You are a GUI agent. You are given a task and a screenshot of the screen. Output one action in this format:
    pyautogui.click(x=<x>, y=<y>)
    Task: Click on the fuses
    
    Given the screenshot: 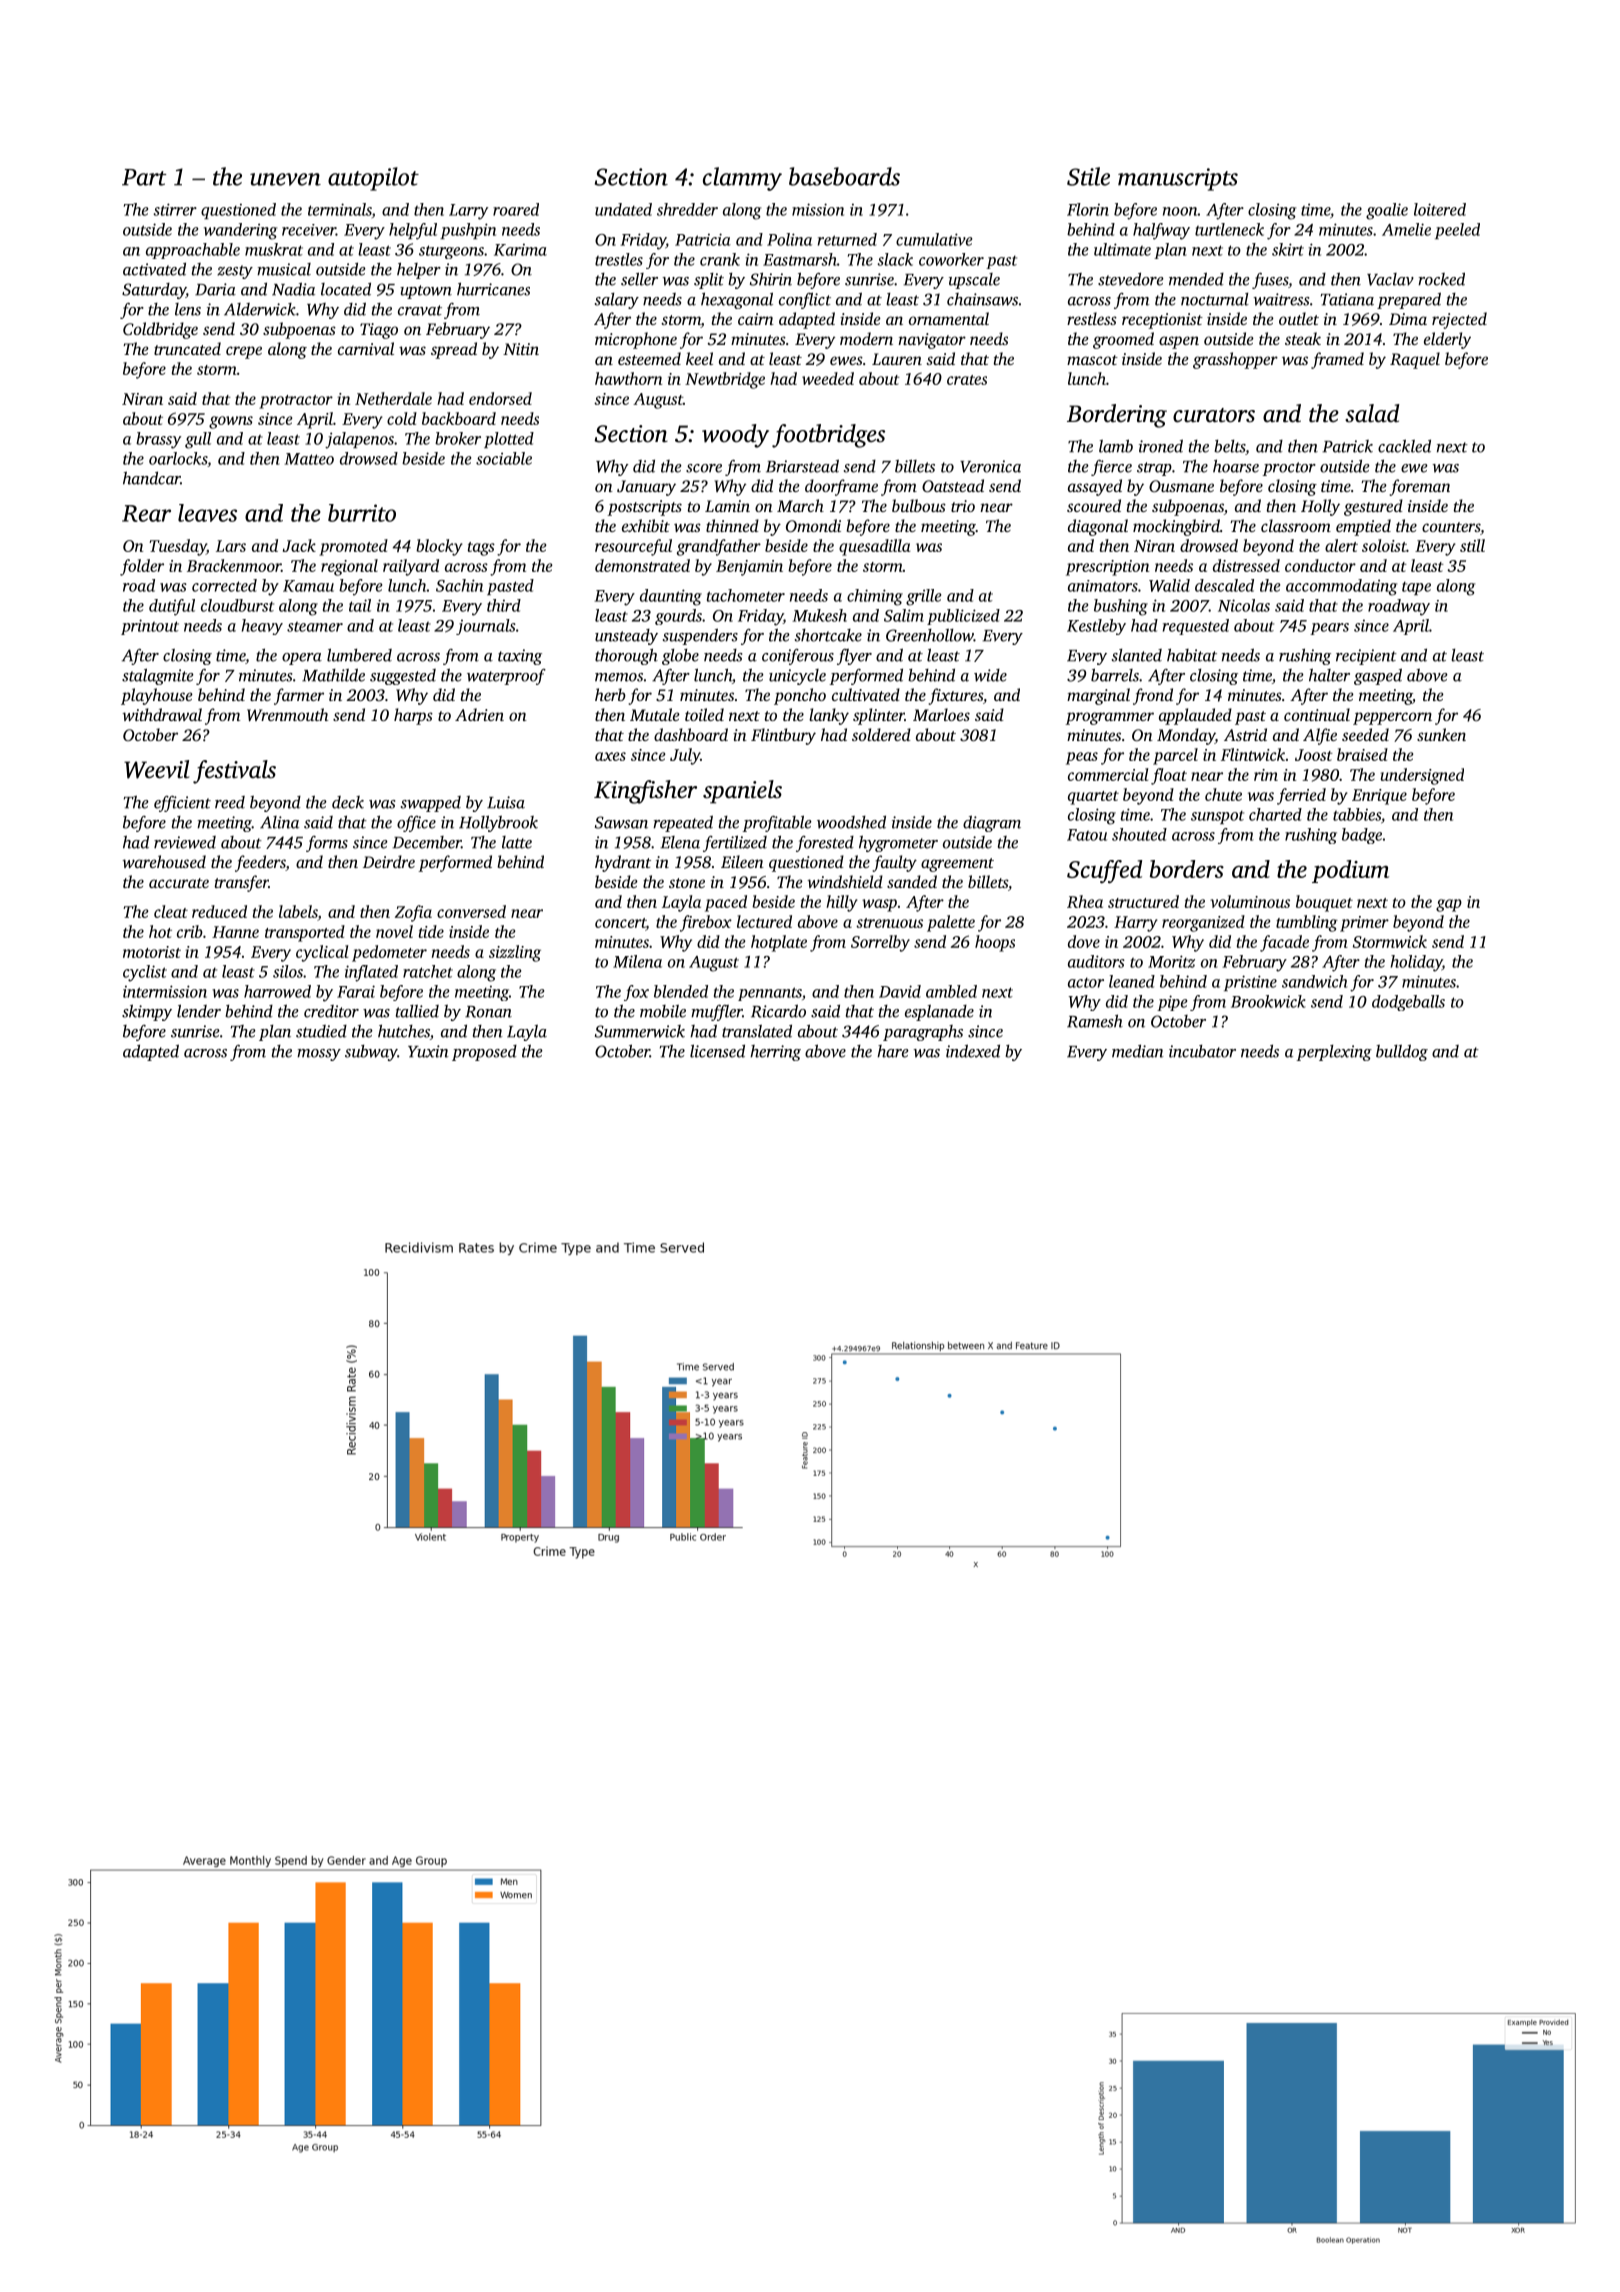 What is the action you would take?
    pyautogui.click(x=1270, y=281)
